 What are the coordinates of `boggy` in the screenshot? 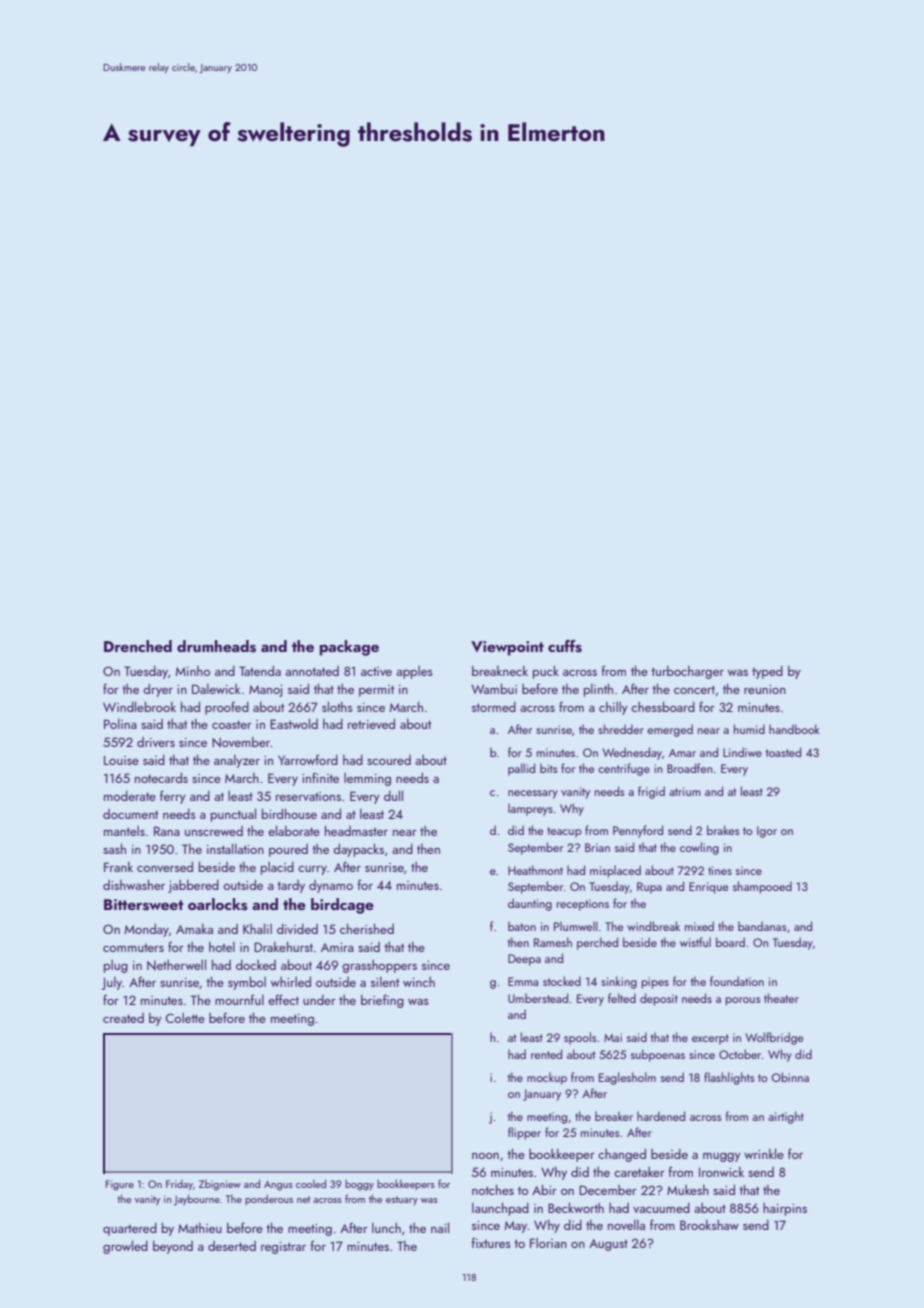 It's located at (359, 1185).
